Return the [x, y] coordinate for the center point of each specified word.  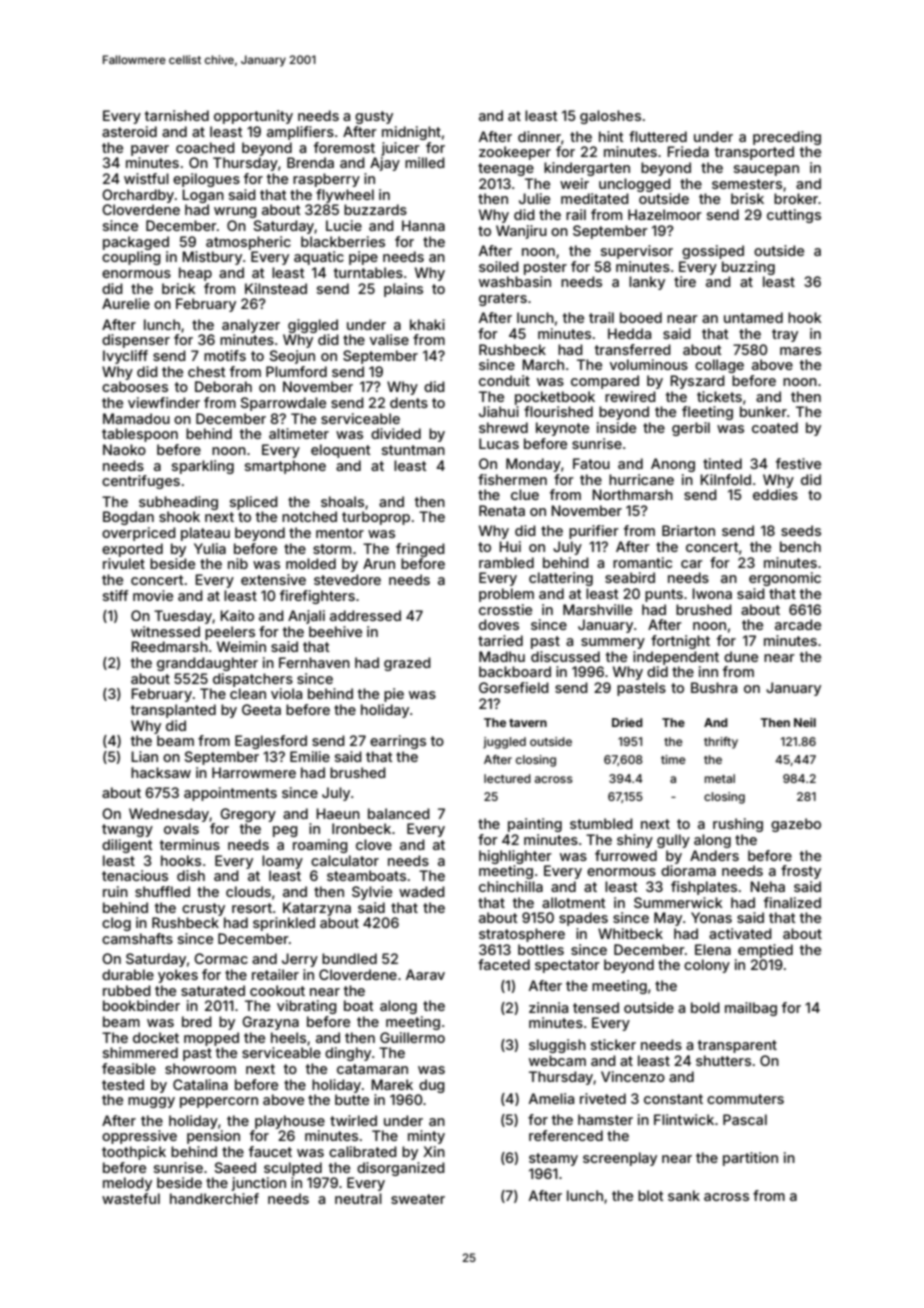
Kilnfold [725, 479]
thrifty [721, 743]
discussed [565, 656]
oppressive [139, 1137]
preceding [787, 138]
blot [651, 1195]
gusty [374, 117]
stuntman [413, 450]
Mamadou [136, 418]
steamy [553, 1159]
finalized [792, 902]
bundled [349, 958]
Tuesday [183, 617]
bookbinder [141, 1005]
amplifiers [300, 133]
